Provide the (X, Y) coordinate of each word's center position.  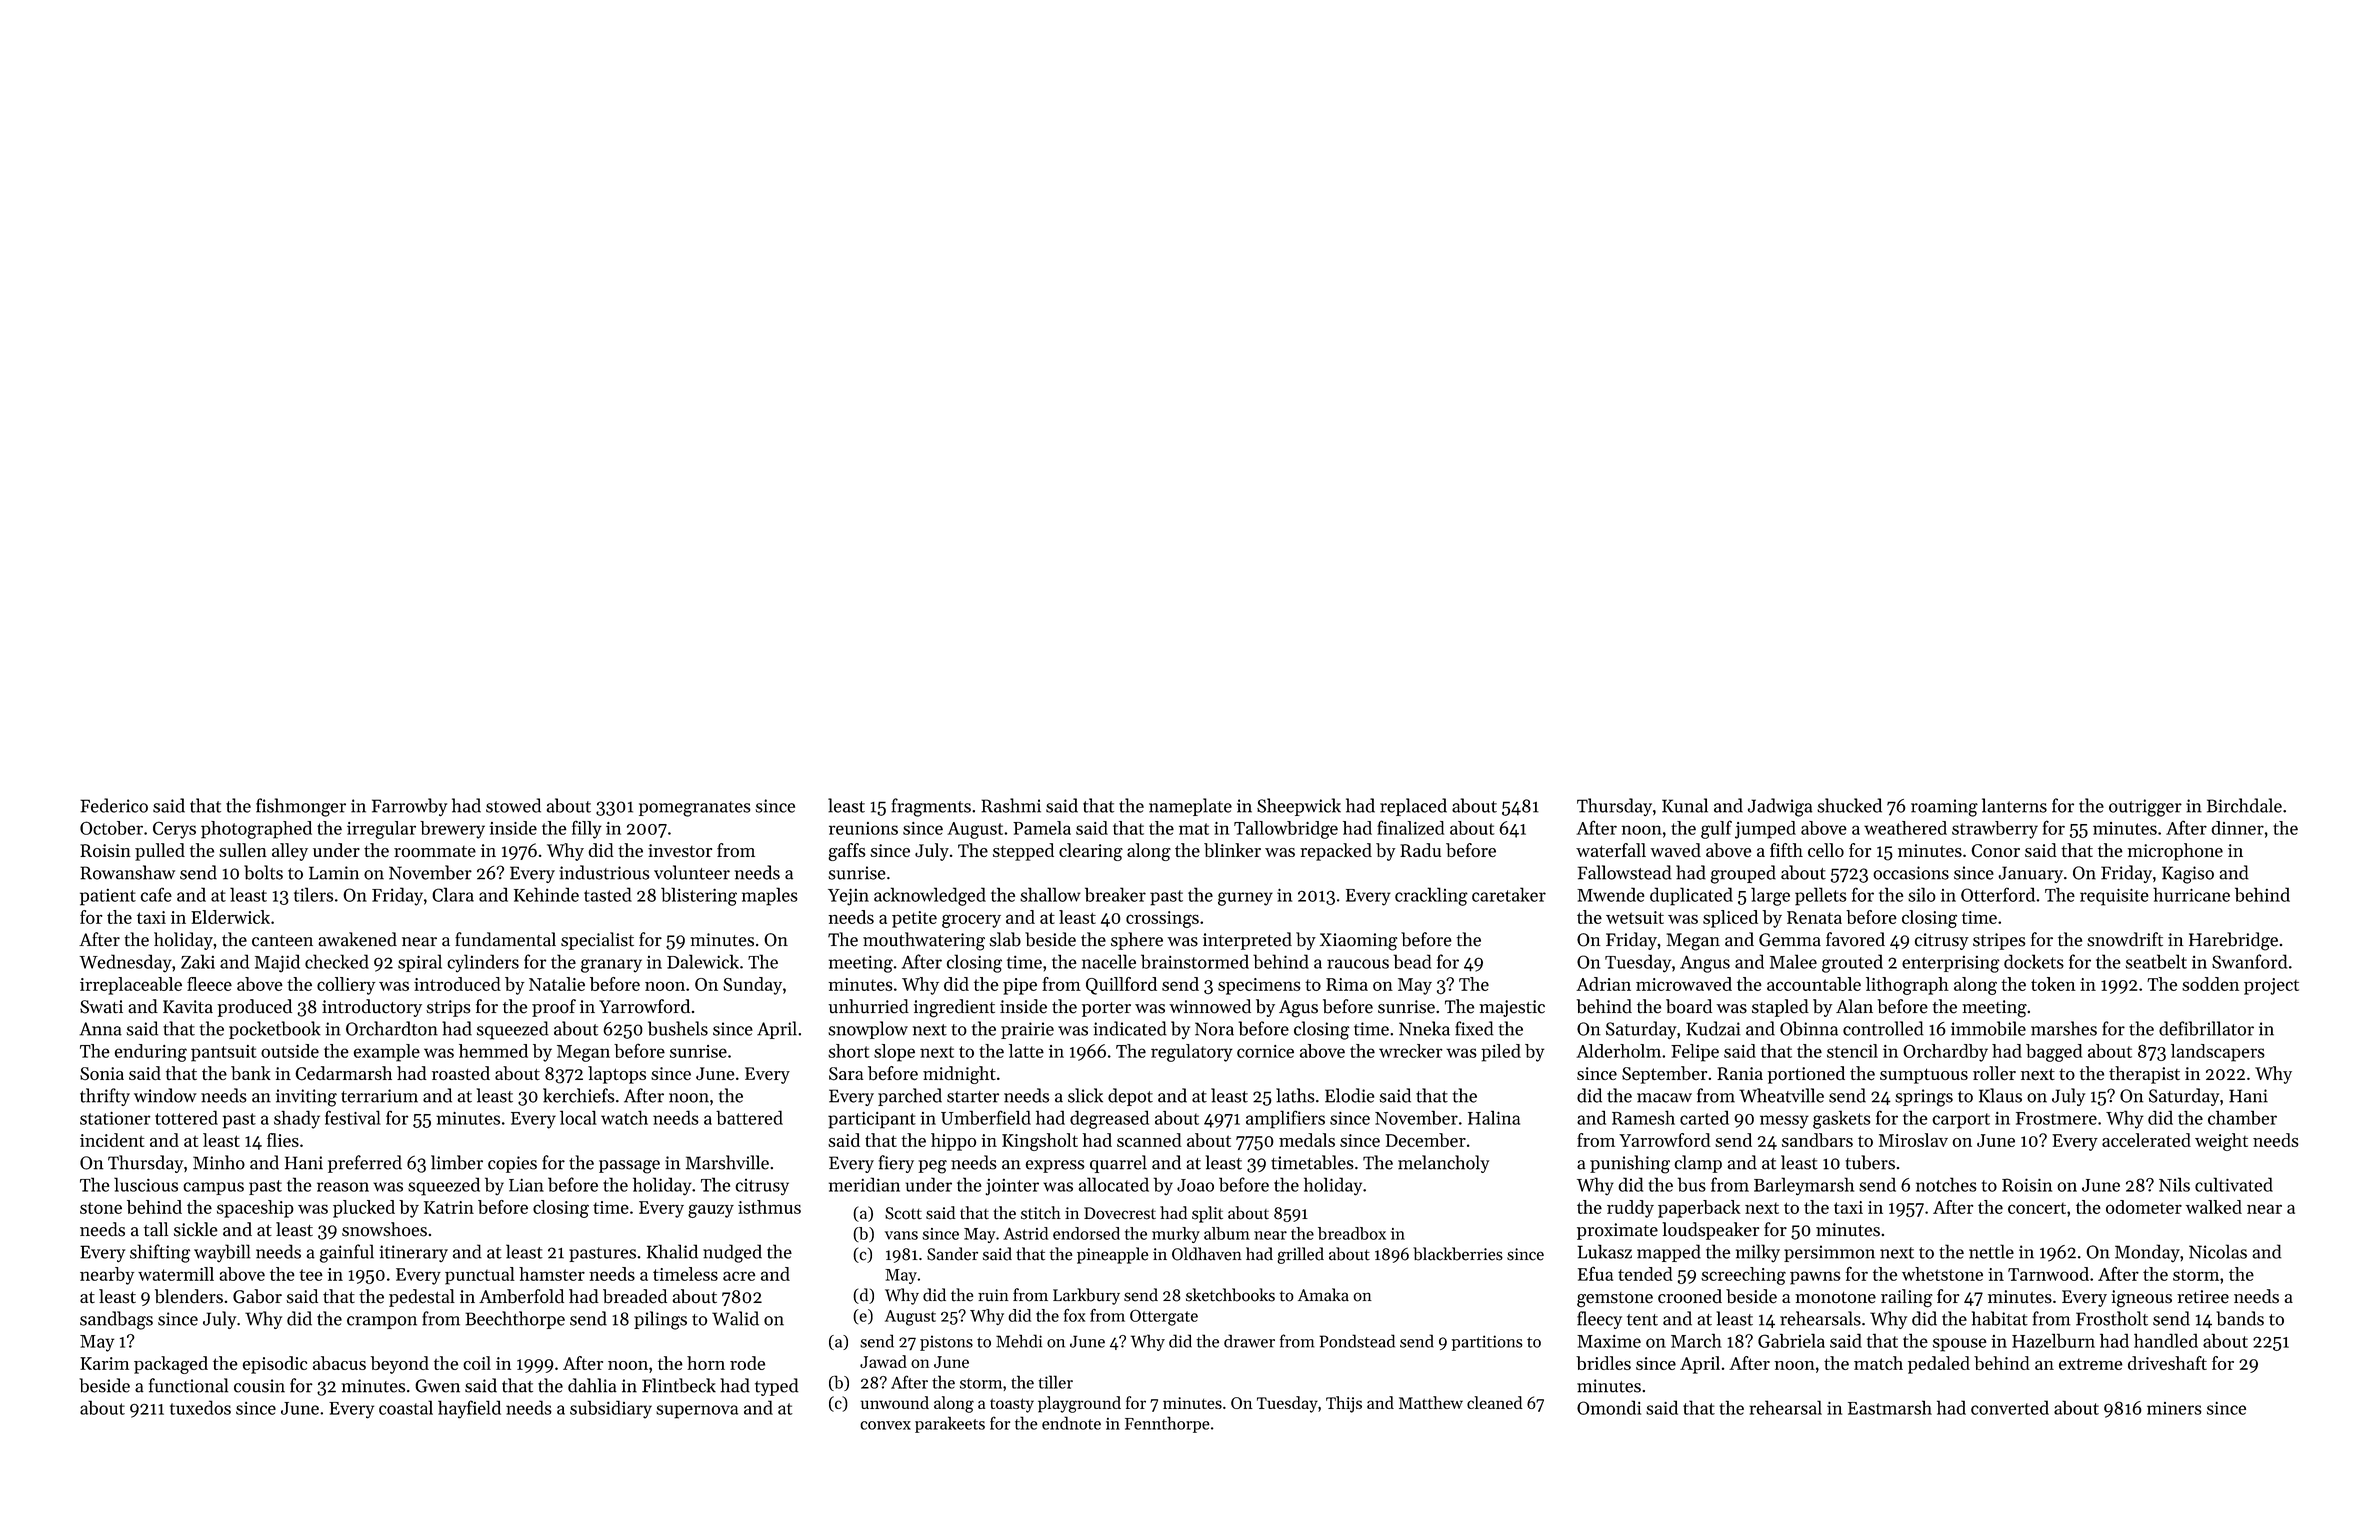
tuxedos (200, 1407)
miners (2174, 1408)
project (2271, 986)
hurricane (2191, 894)
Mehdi (1019, 1341)
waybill (222, 1253)
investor (680, 850)
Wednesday (126, 963)
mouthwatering (924, 941)
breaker (1115, 894)
